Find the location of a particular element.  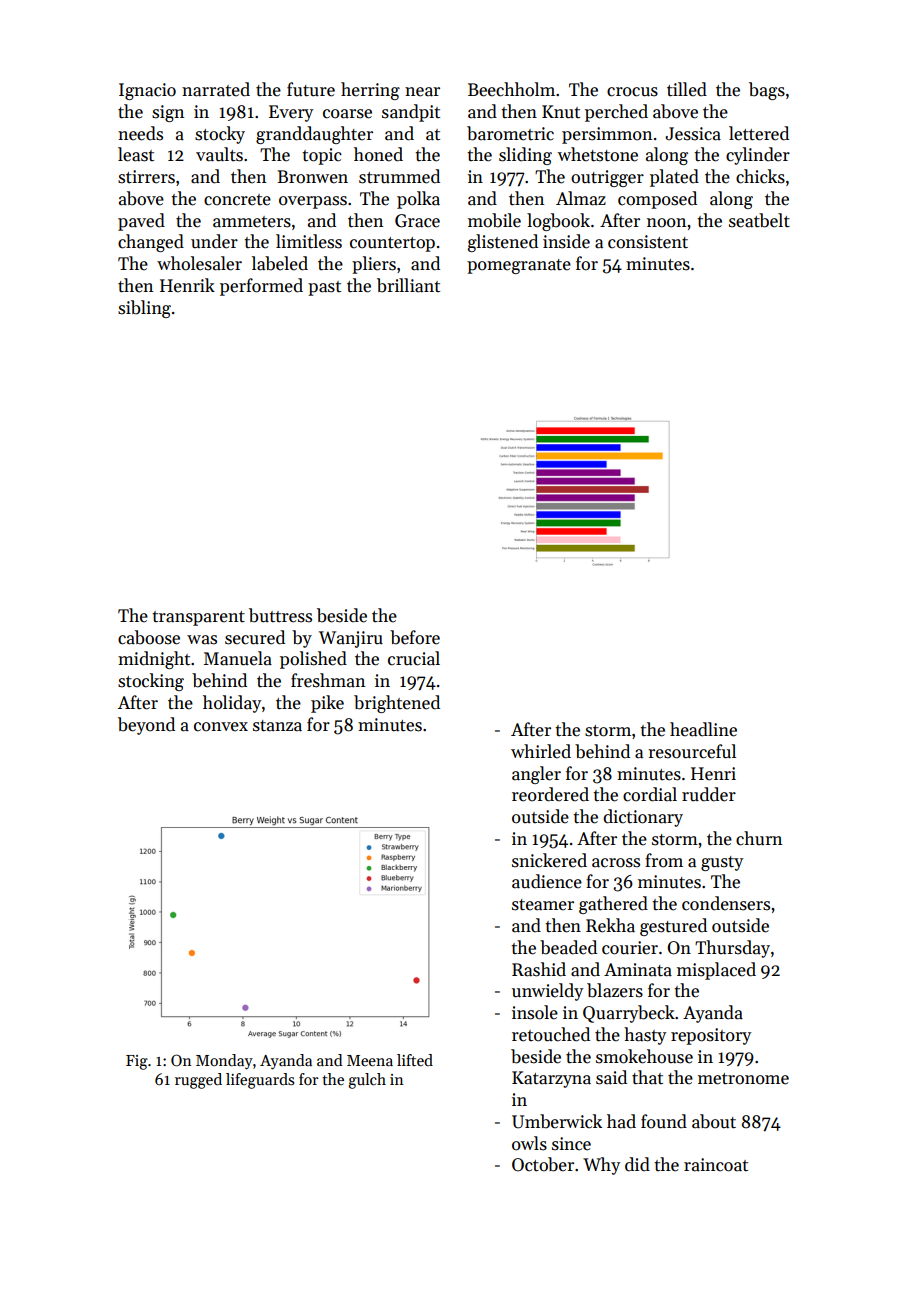

stanza is located at coordinates (277, 726).
